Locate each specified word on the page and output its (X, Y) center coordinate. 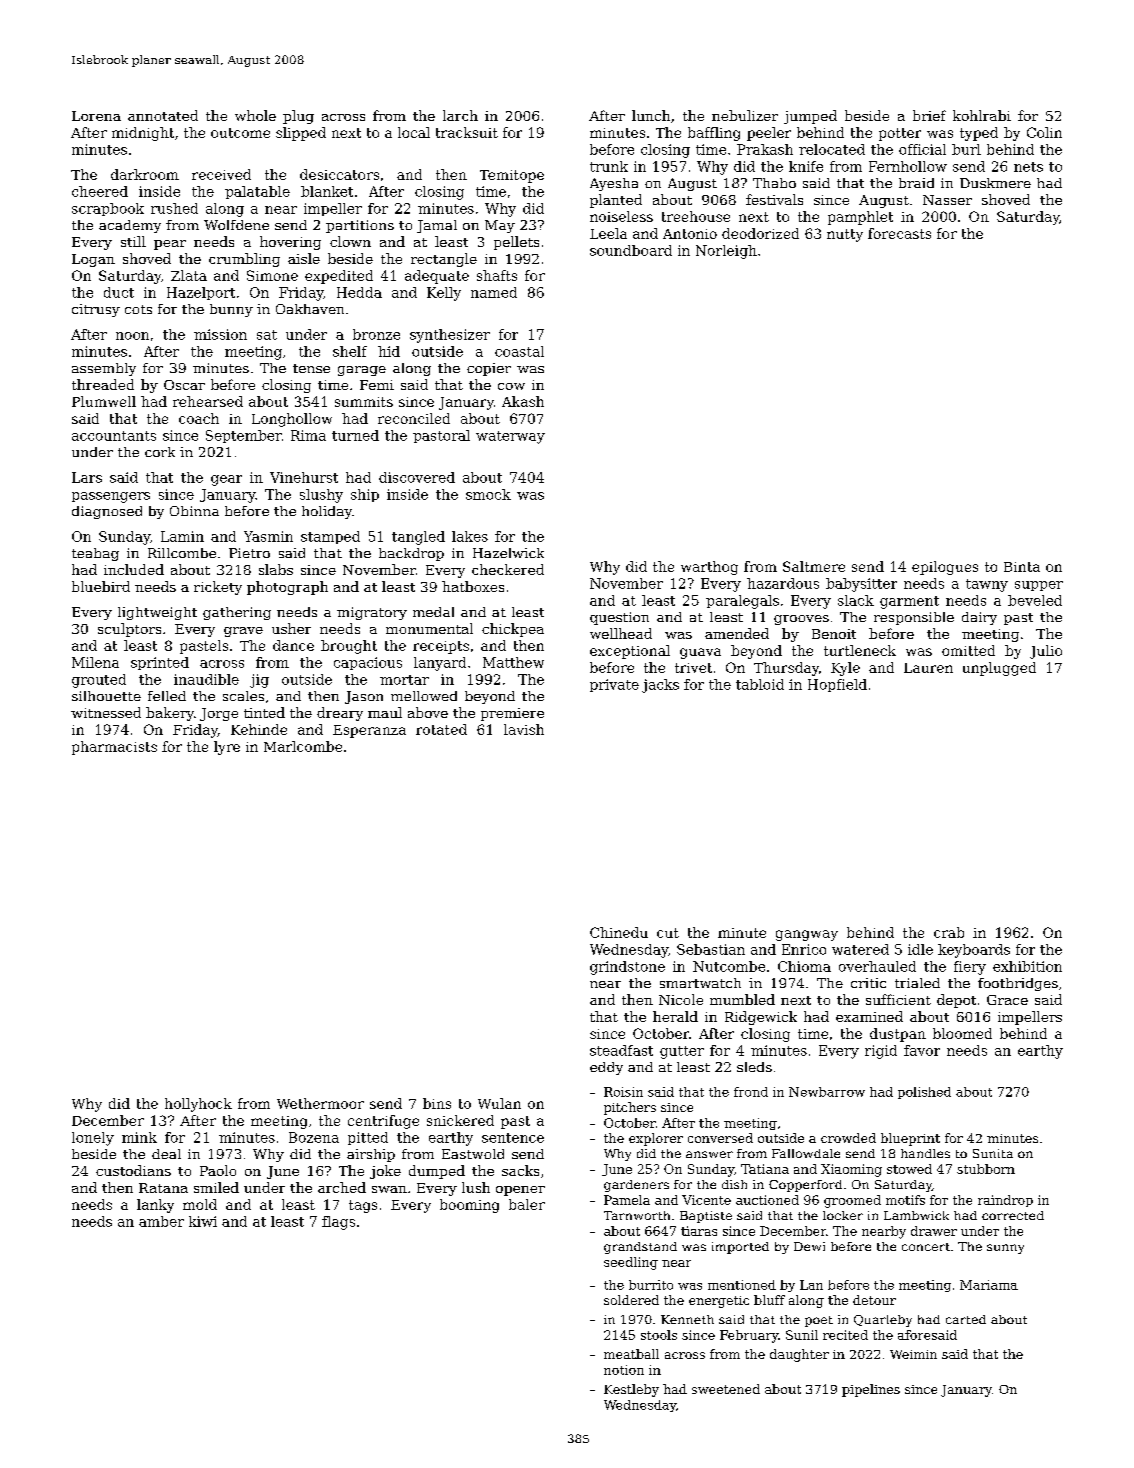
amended (737, 633)
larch (460, 115)
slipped (301, 134)
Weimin (913, 1354)
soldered (631, 1300)
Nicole (681, 999)
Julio (1046, 652)
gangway (807, 935)
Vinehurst (304, 477)
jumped (810, 117)
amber (161, 1221)
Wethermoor (320, 1103)
